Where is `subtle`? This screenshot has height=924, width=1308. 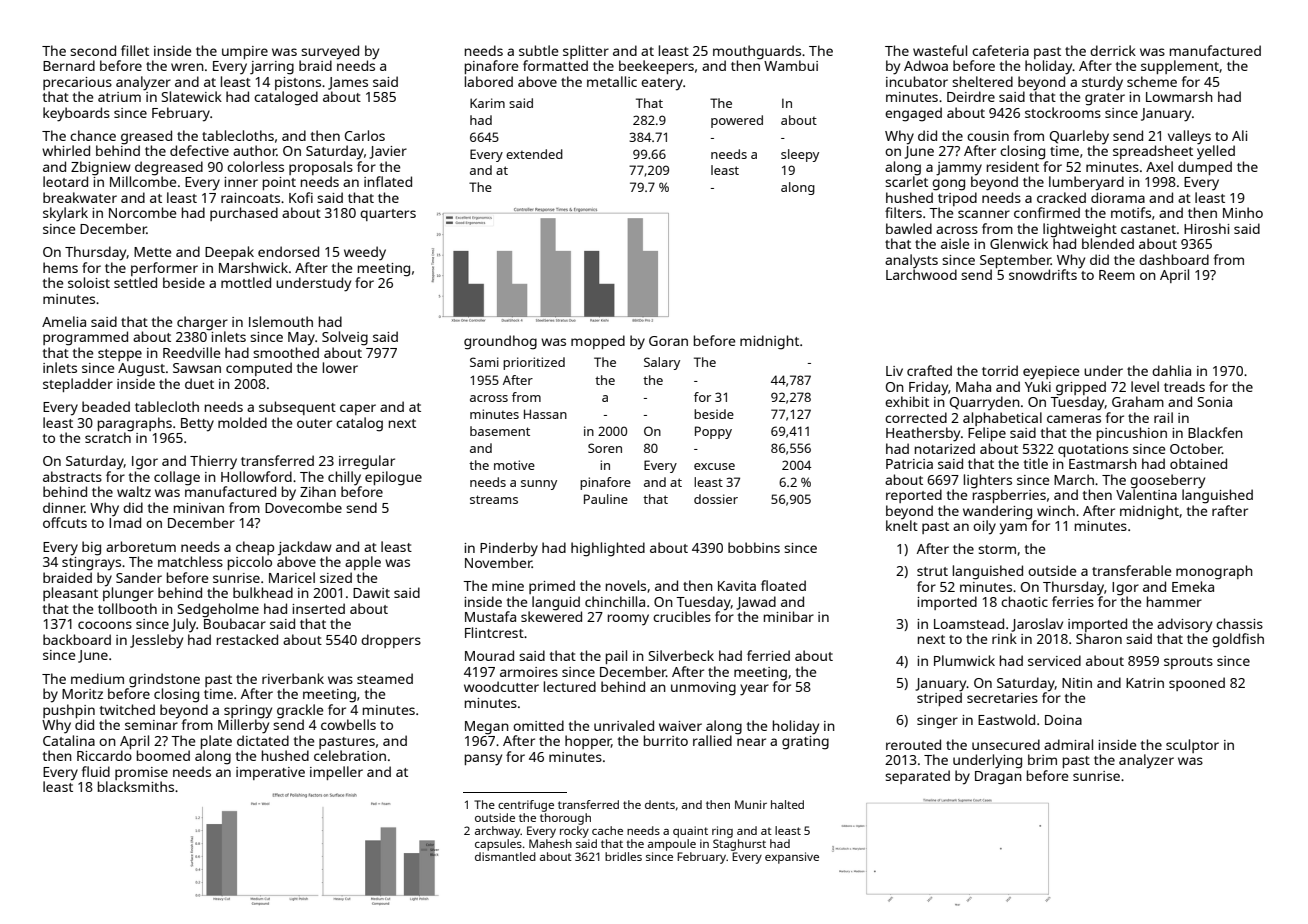
subtle is located at coordinates (538, 50).
